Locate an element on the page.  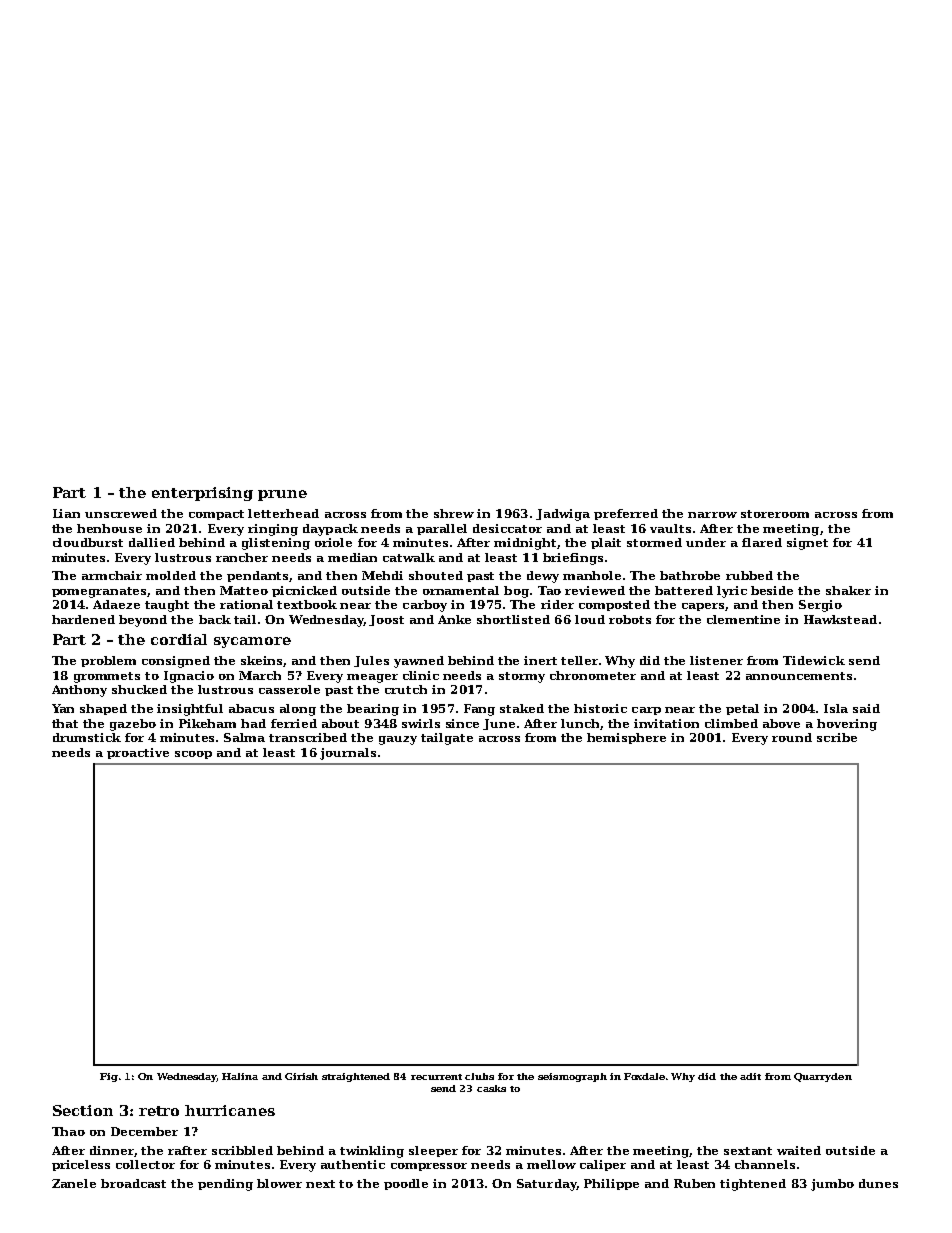
Foxdale is located at coordinates (644, 1076).
